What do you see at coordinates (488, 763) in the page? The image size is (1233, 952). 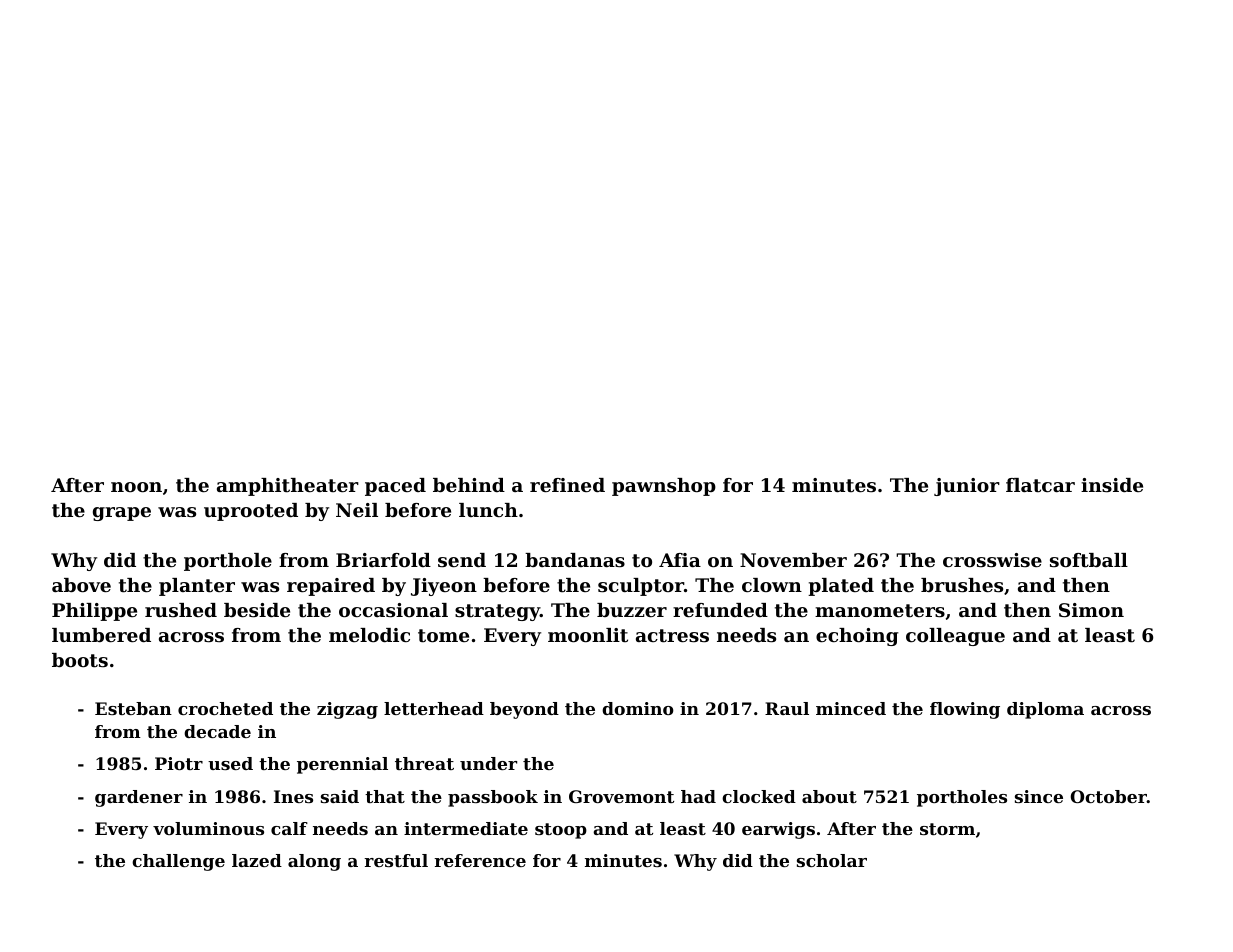 I see `under` at bounding box center [488, 763].
